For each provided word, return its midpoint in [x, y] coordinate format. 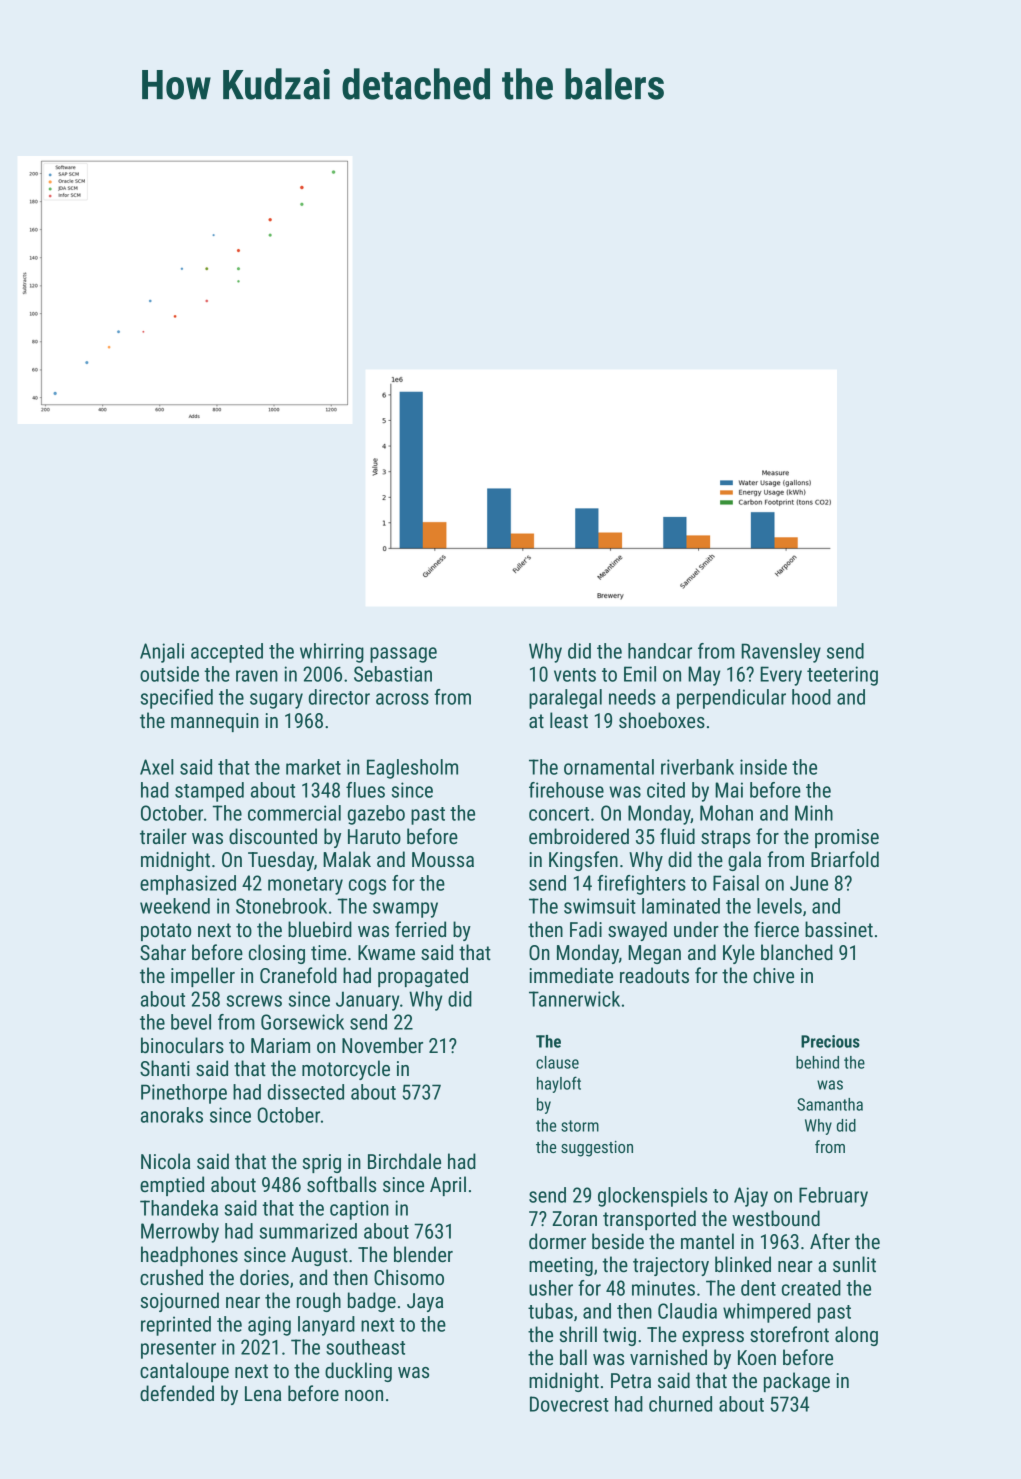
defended [177, 1393]
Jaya [425, 1302]
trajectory [671, 1266]
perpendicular [731, 699]
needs [632, 697]
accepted [227, 653]
